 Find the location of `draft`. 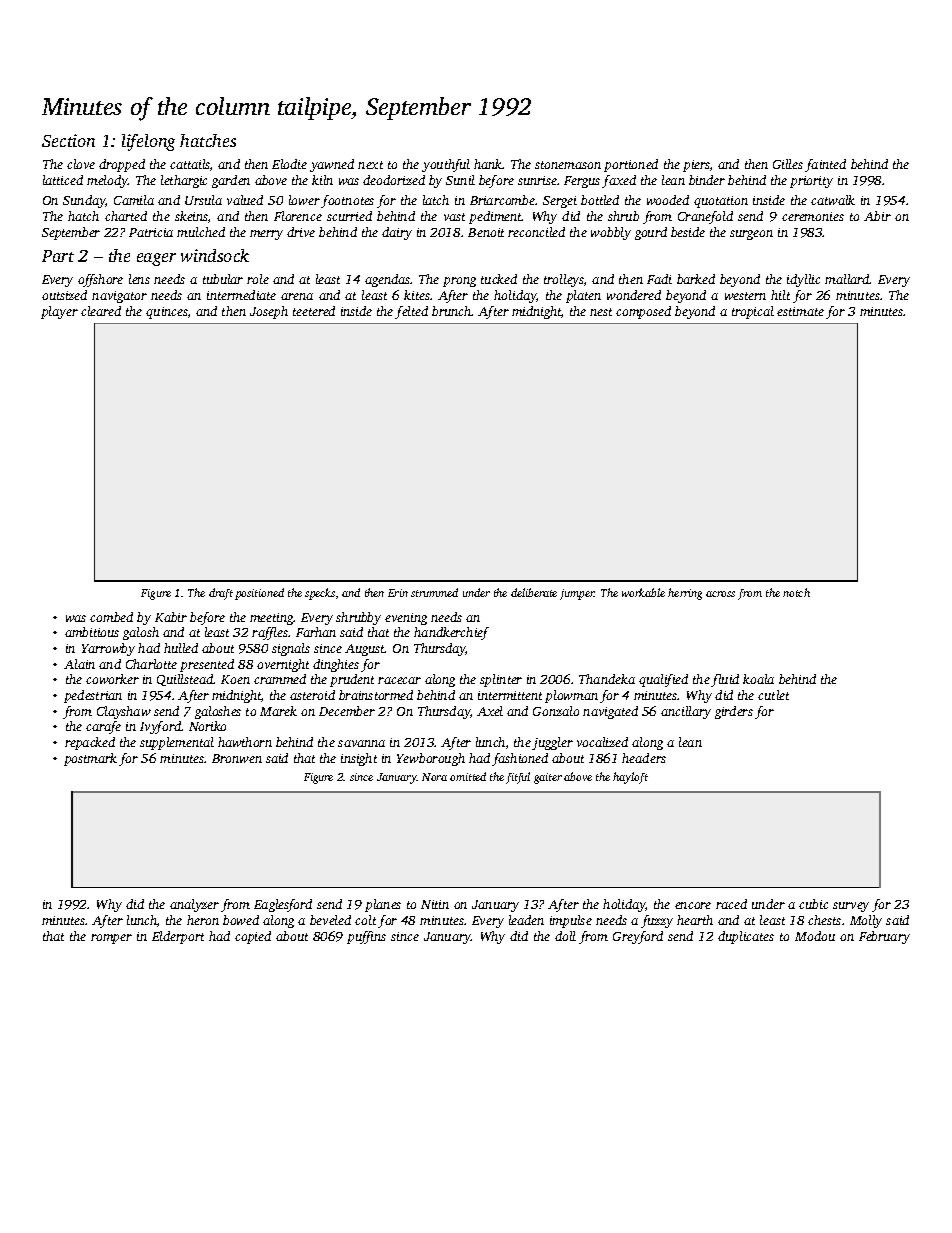

draft is located at coordinates (221, 594).
